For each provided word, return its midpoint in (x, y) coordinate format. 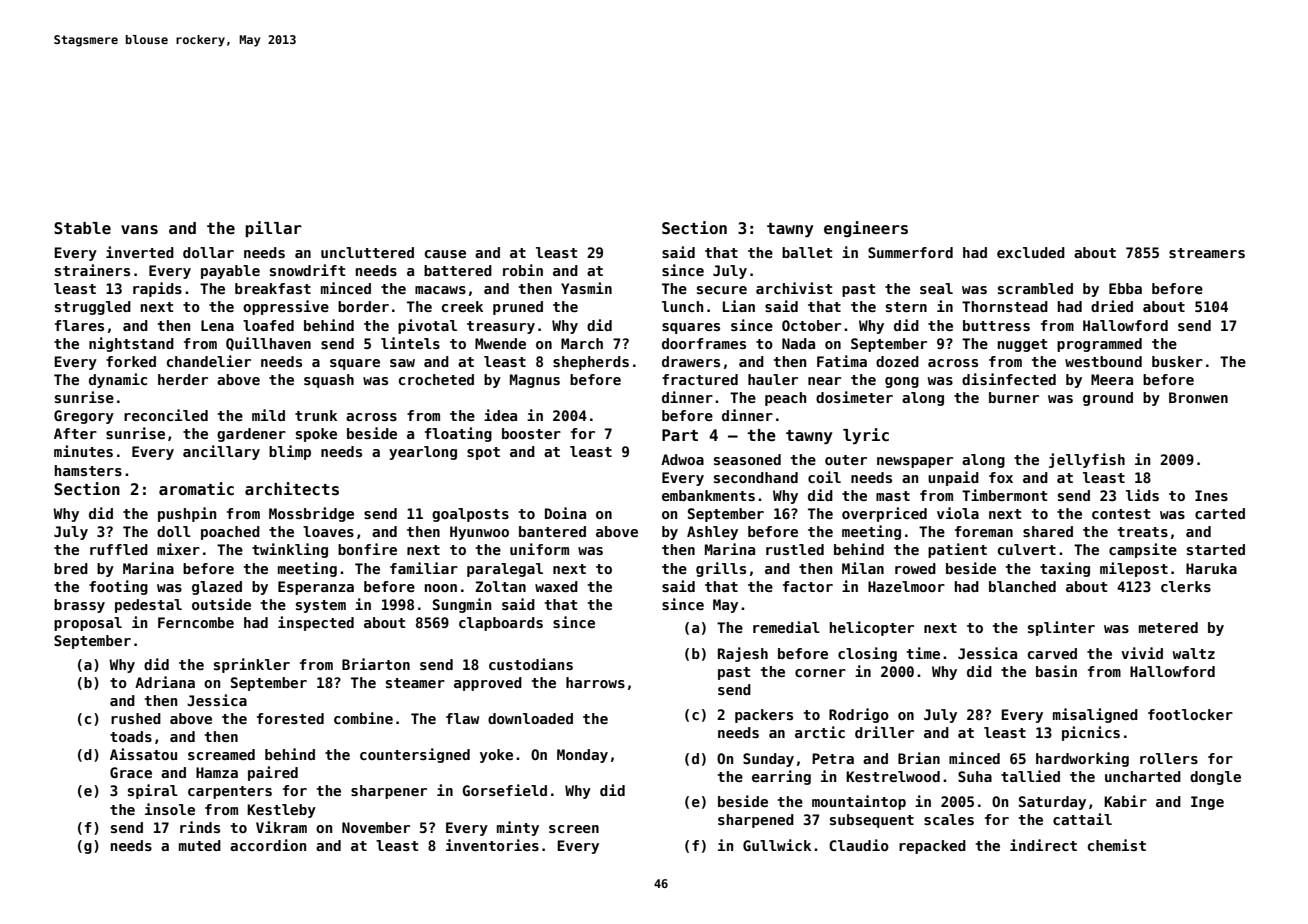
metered (1168, 627)
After (75, 433)
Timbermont (1005, 495)
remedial (786, 627)
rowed (915, 568)
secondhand (756, 477)
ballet (807, 252)
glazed (217, 588)
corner (820, 673)
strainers (92, 270)
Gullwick (777, 845)
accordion (268, 845)
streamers (1207, 253)
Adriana (165, 682)
